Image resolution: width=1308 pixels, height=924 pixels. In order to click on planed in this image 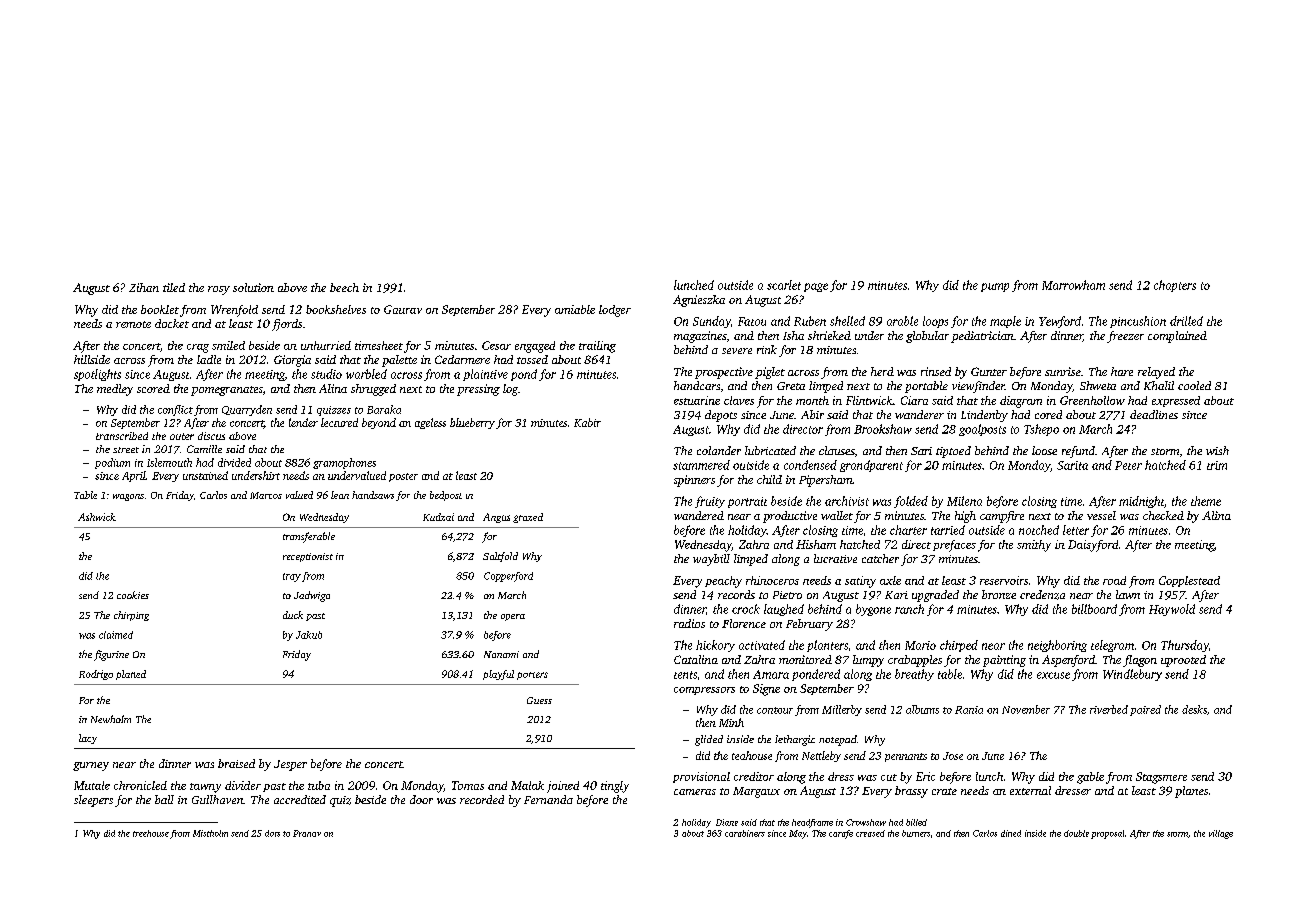, I will do `click(131, 675)`.
